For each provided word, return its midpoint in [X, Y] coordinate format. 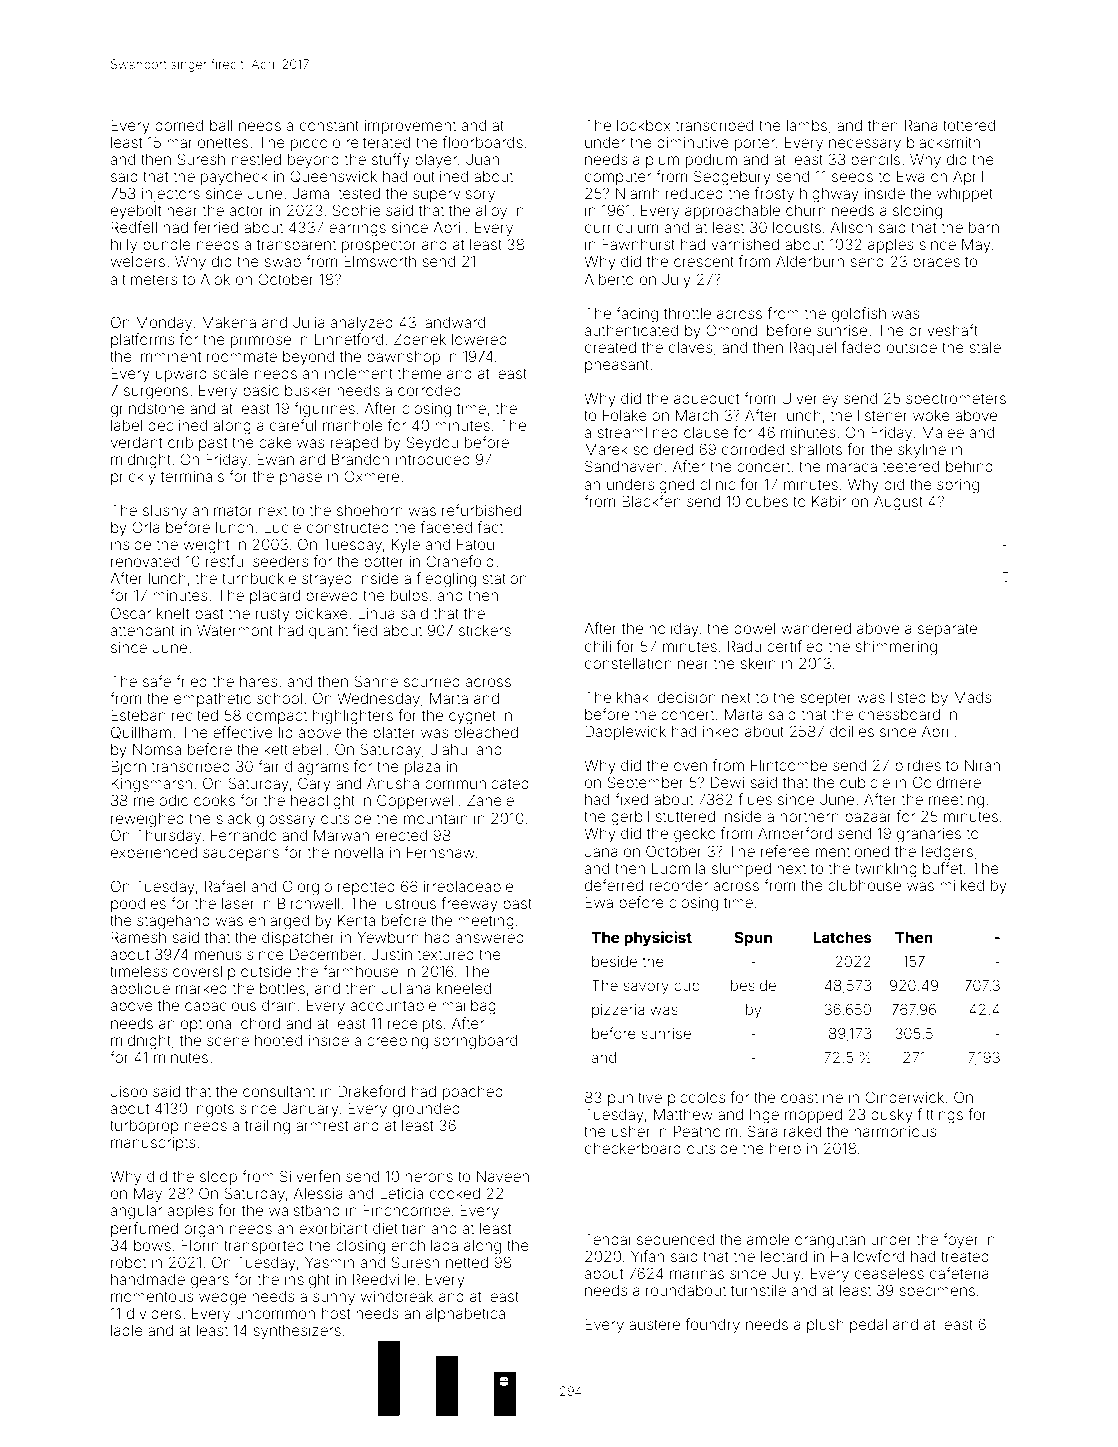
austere [654, 1324]
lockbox [644, 125]
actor [246, 210]
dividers [154, 1313]
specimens [937, 1292]
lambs [807, 125]
